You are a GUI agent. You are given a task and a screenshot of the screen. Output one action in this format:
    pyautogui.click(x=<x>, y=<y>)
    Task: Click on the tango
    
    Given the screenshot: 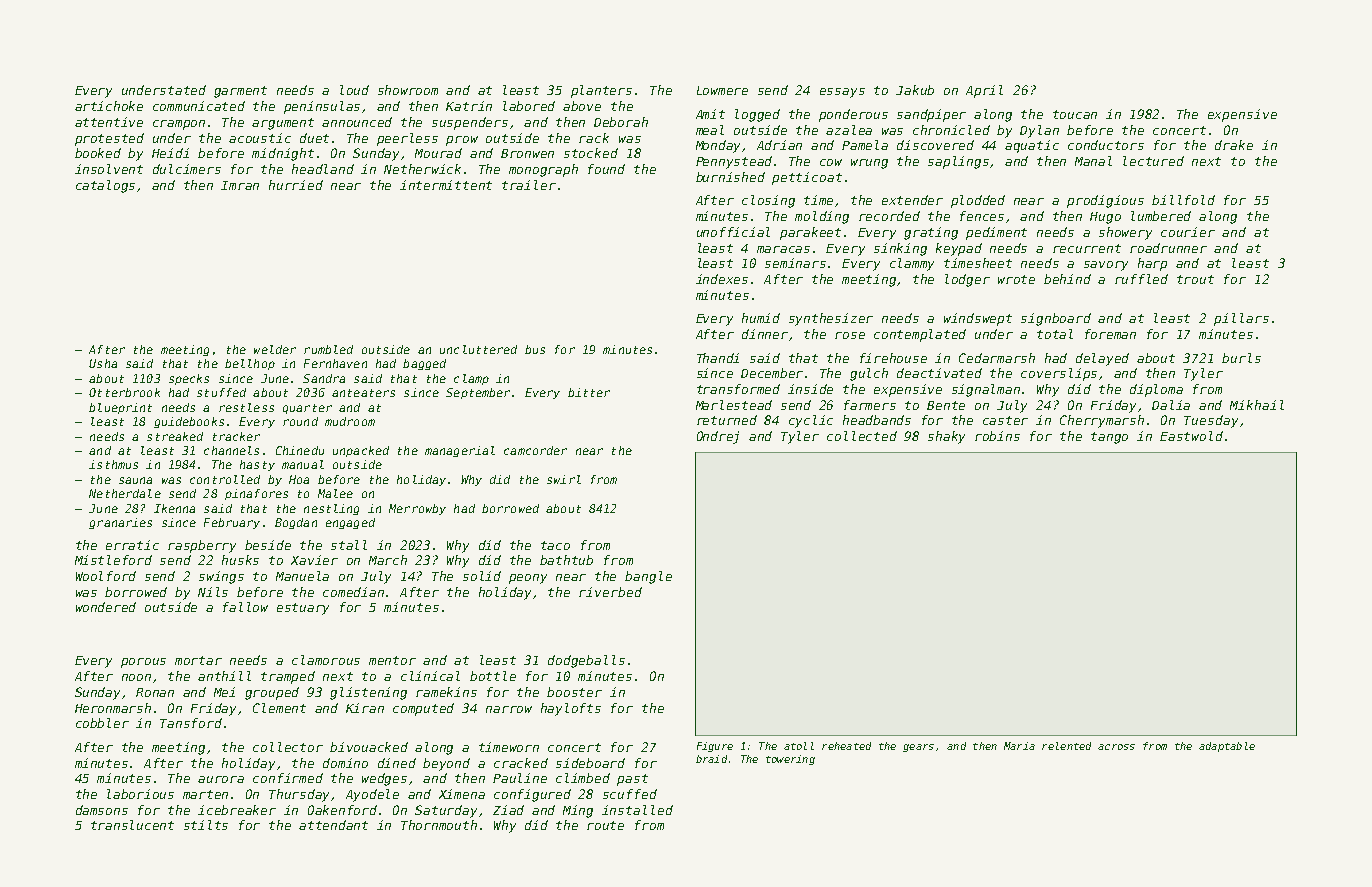 What is the action you would take?
    pyautogui.click(x=1109, y=438)
